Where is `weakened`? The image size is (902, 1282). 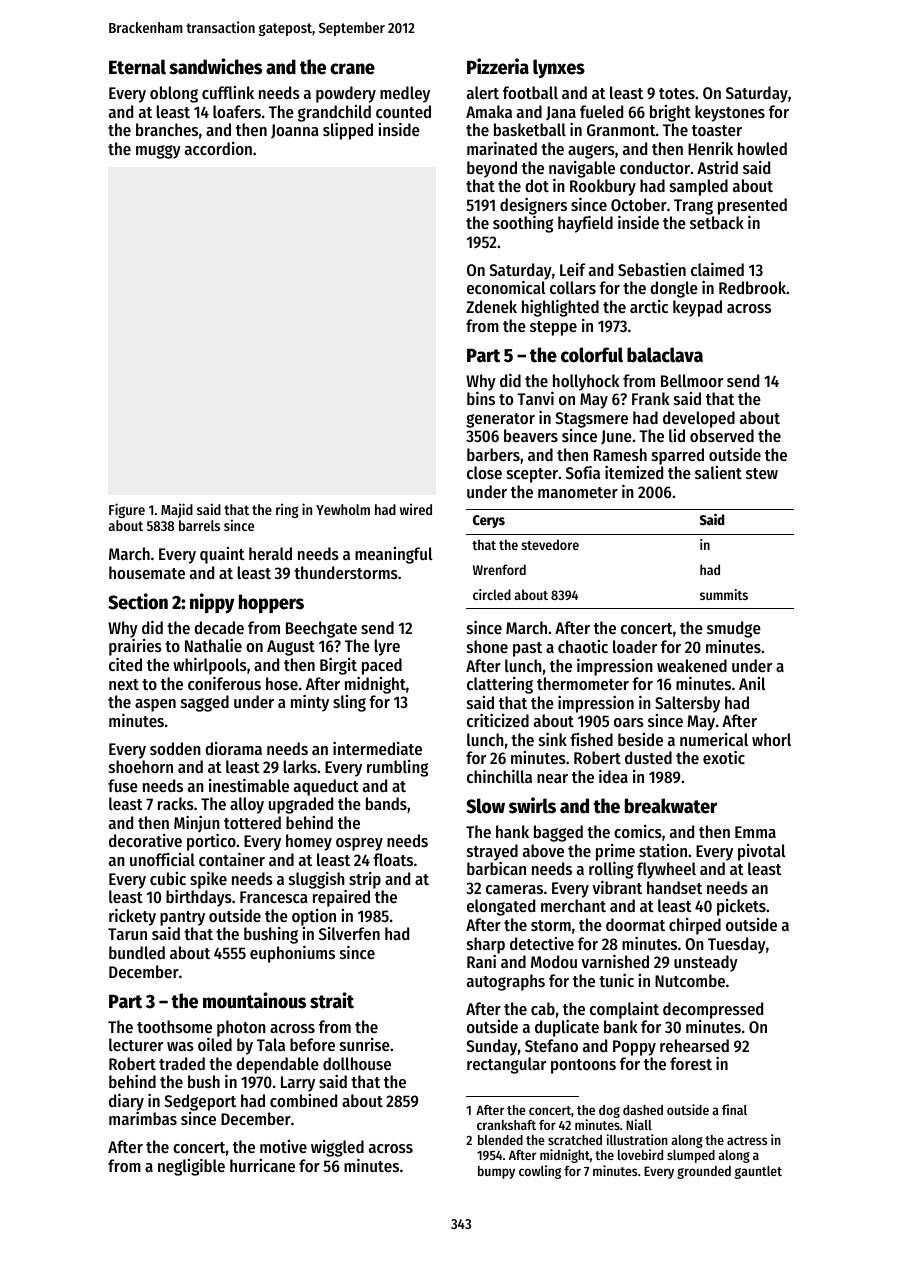
weakened is located at coordinates (692, 665).
